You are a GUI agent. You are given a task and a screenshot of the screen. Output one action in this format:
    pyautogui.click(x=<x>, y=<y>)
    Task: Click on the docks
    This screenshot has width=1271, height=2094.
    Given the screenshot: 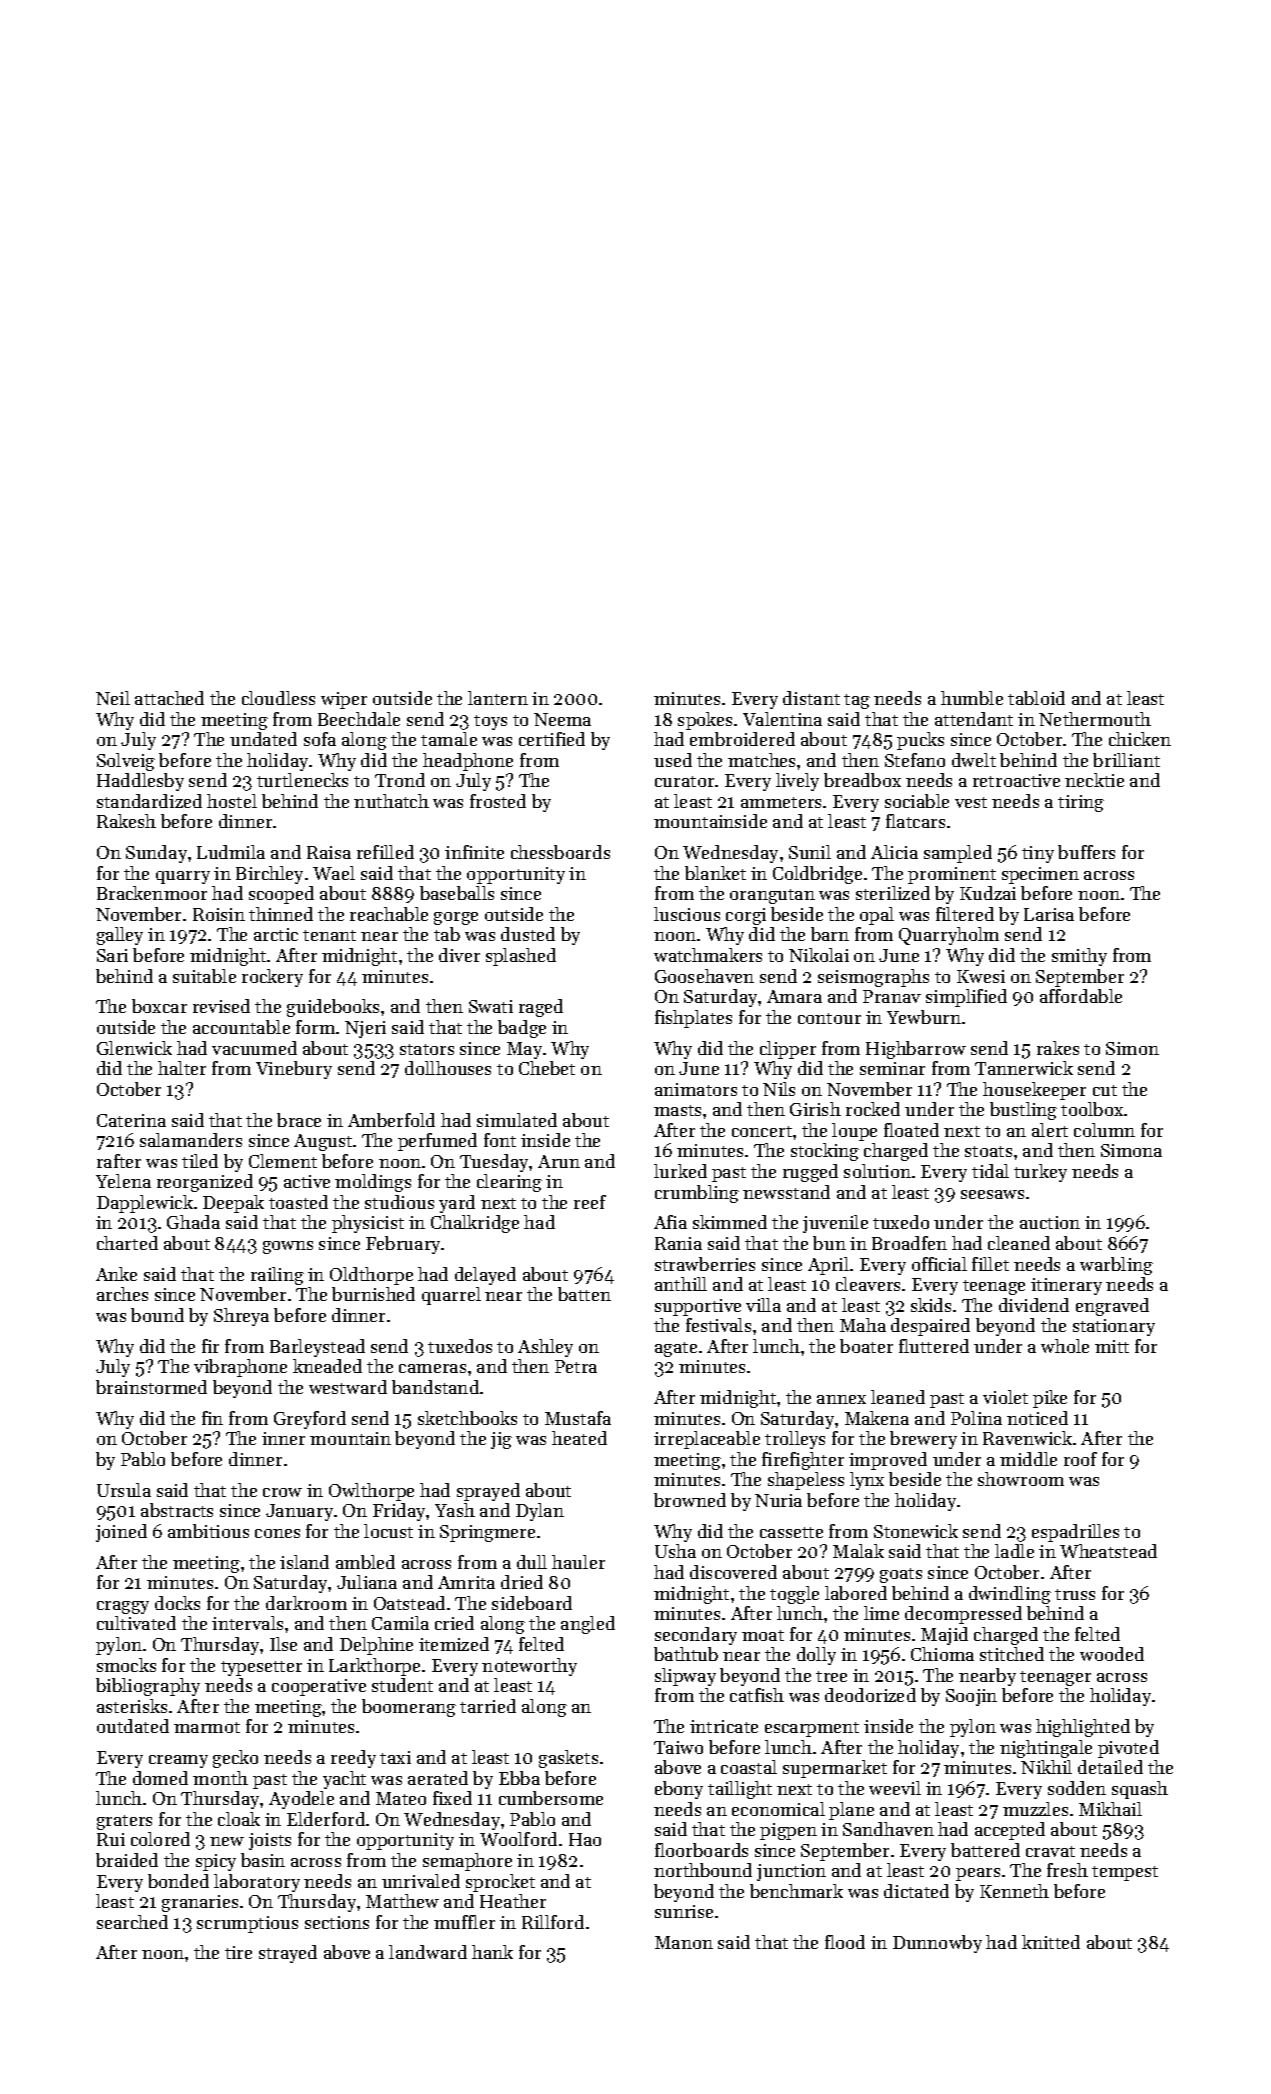 What is the action you would take?
    pyautogui.click(x=177, y=1603)
